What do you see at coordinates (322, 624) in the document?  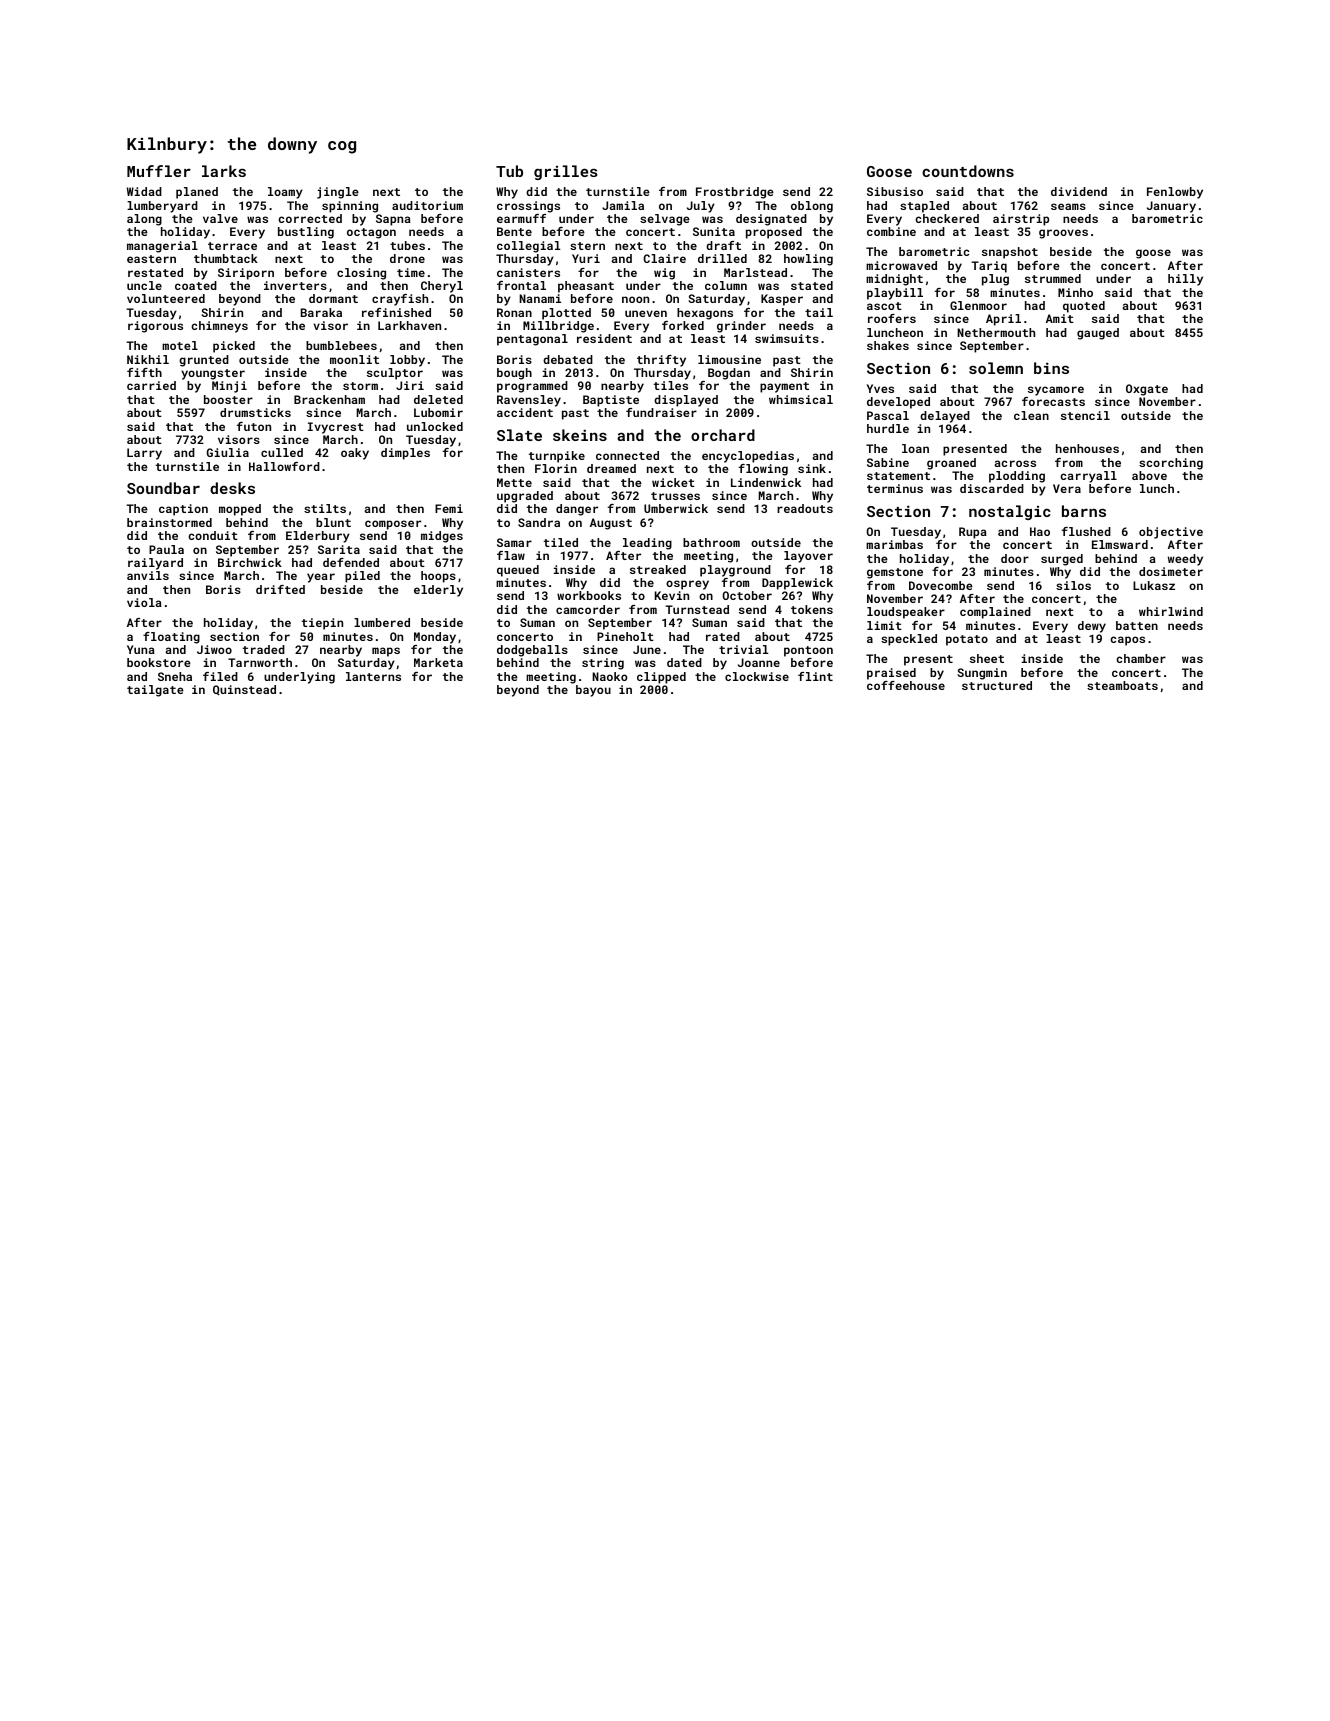 I see `tiepin` at bounding box center [322, 624].
